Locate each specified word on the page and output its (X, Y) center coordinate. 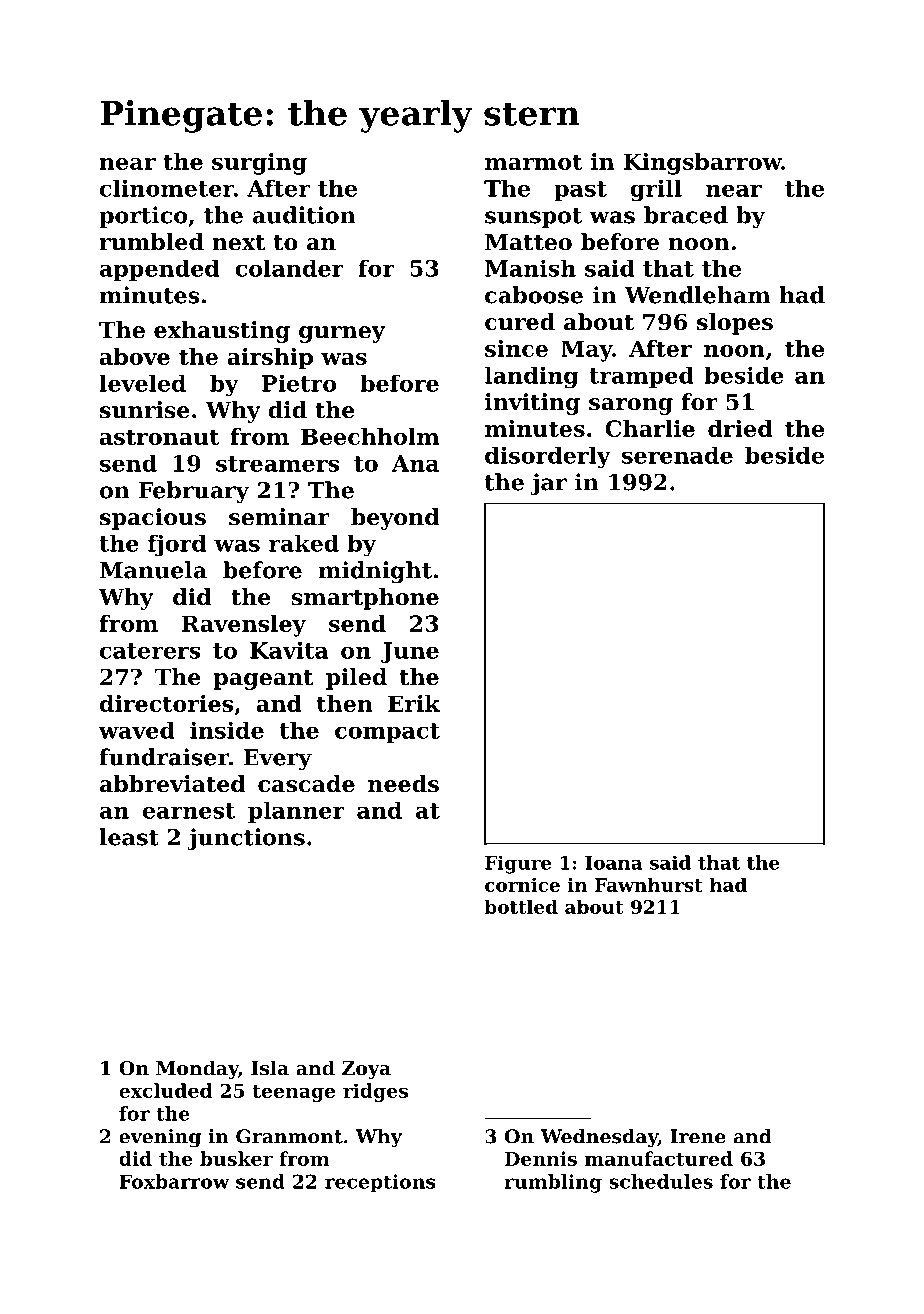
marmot (534, 162)
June (410, 652)
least (129, 837)
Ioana (613, 863)
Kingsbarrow (702, 164)
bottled (521, 906)
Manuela (153, 570)
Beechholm (370, 436)
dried (740, 428)
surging (259, 164)
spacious (153, 519)
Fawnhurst (649, 884)
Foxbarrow (174, 1181)
